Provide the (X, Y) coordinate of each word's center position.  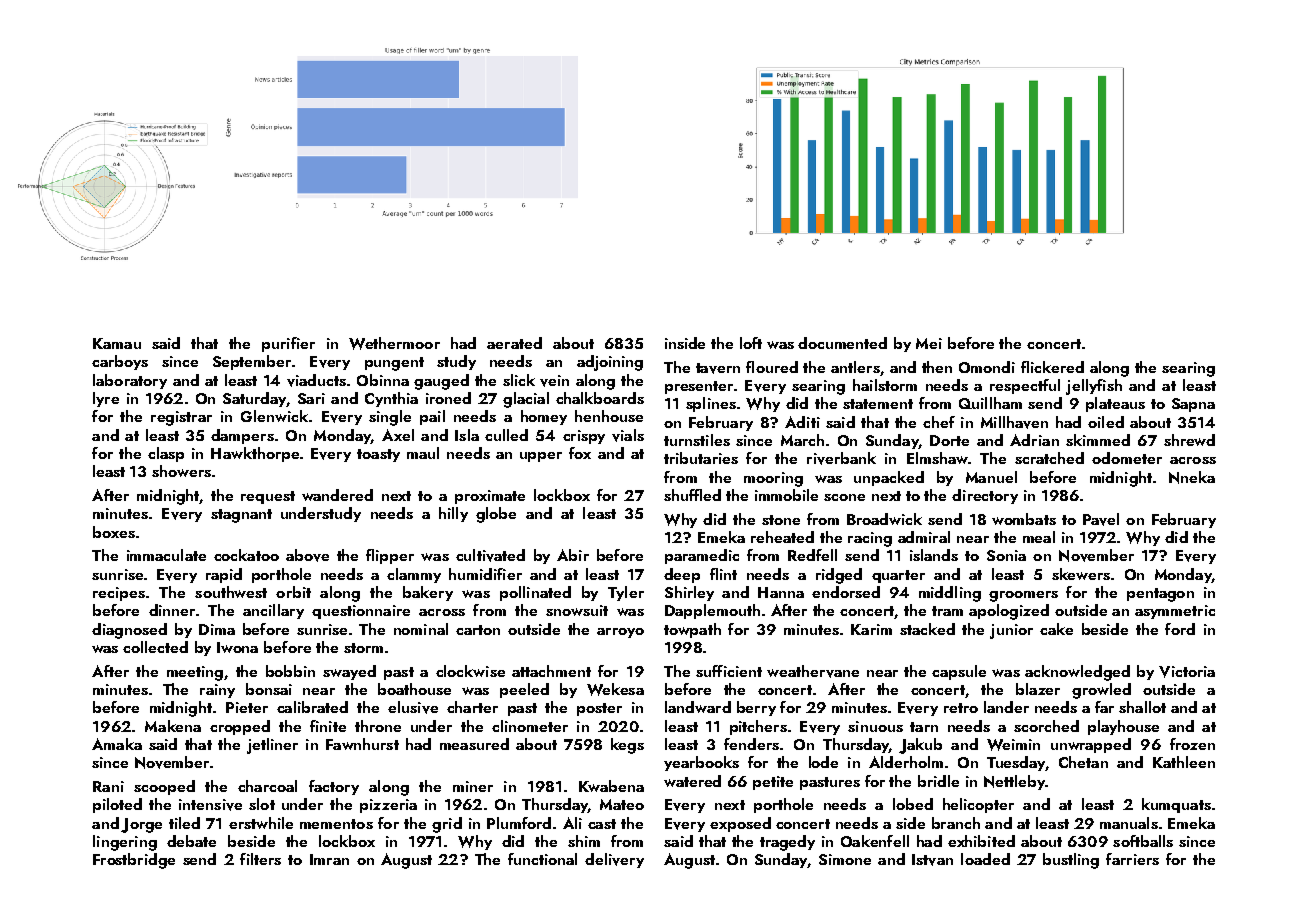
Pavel (1101, 519)
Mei (929, 343)
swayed (349, 672)
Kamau (117, 343)
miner (473, 786)
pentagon (1160, 595)
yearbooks (701, 763)
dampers (242, 436)
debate (191, 841)
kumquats (1176, 805)
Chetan (1083, 762)
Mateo (622, 804)
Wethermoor (394, 343)
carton (478, 630)
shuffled (692, 495)
